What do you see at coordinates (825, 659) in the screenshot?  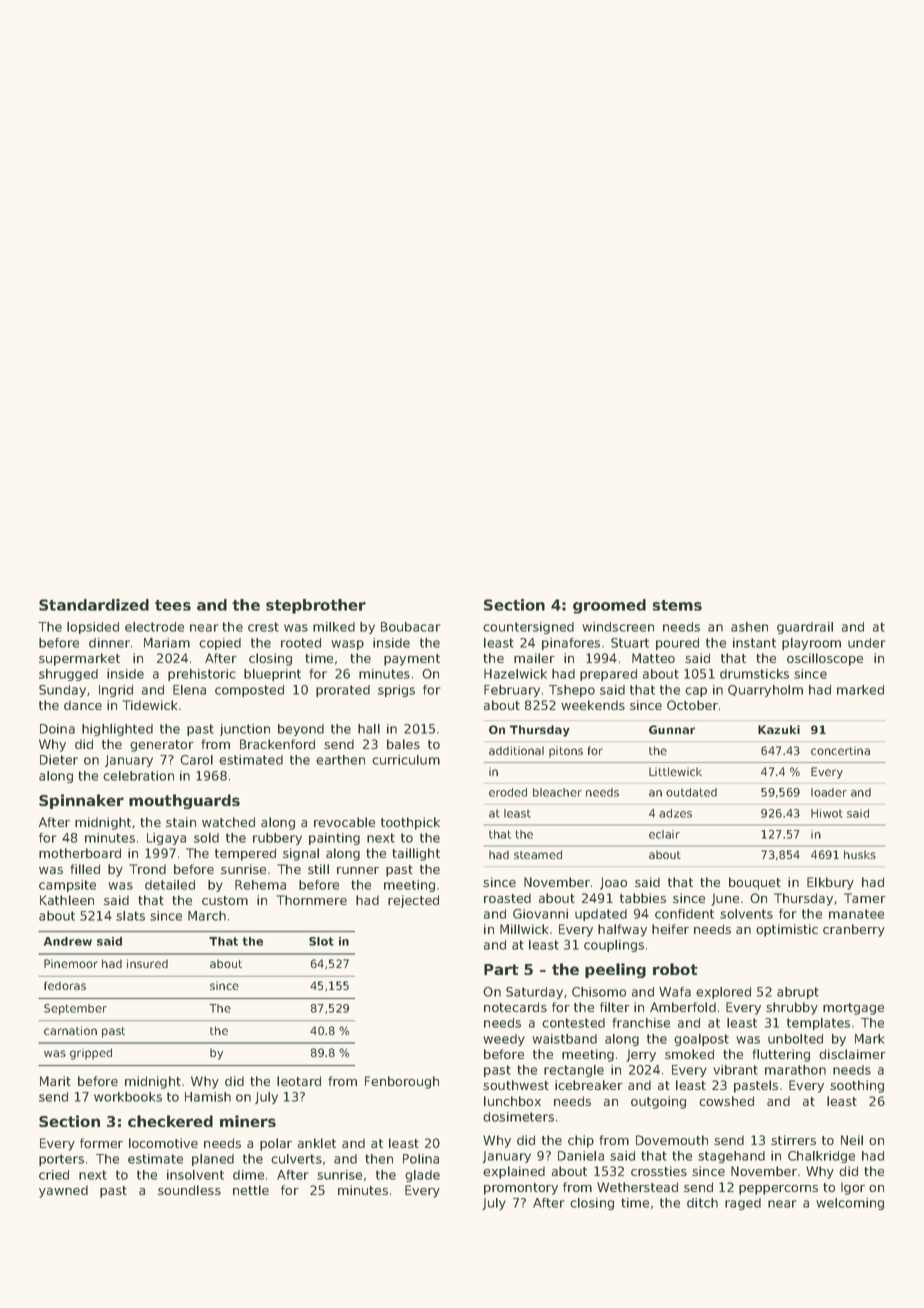 I see `oscilloscope` at bounding box center [825, 659].
